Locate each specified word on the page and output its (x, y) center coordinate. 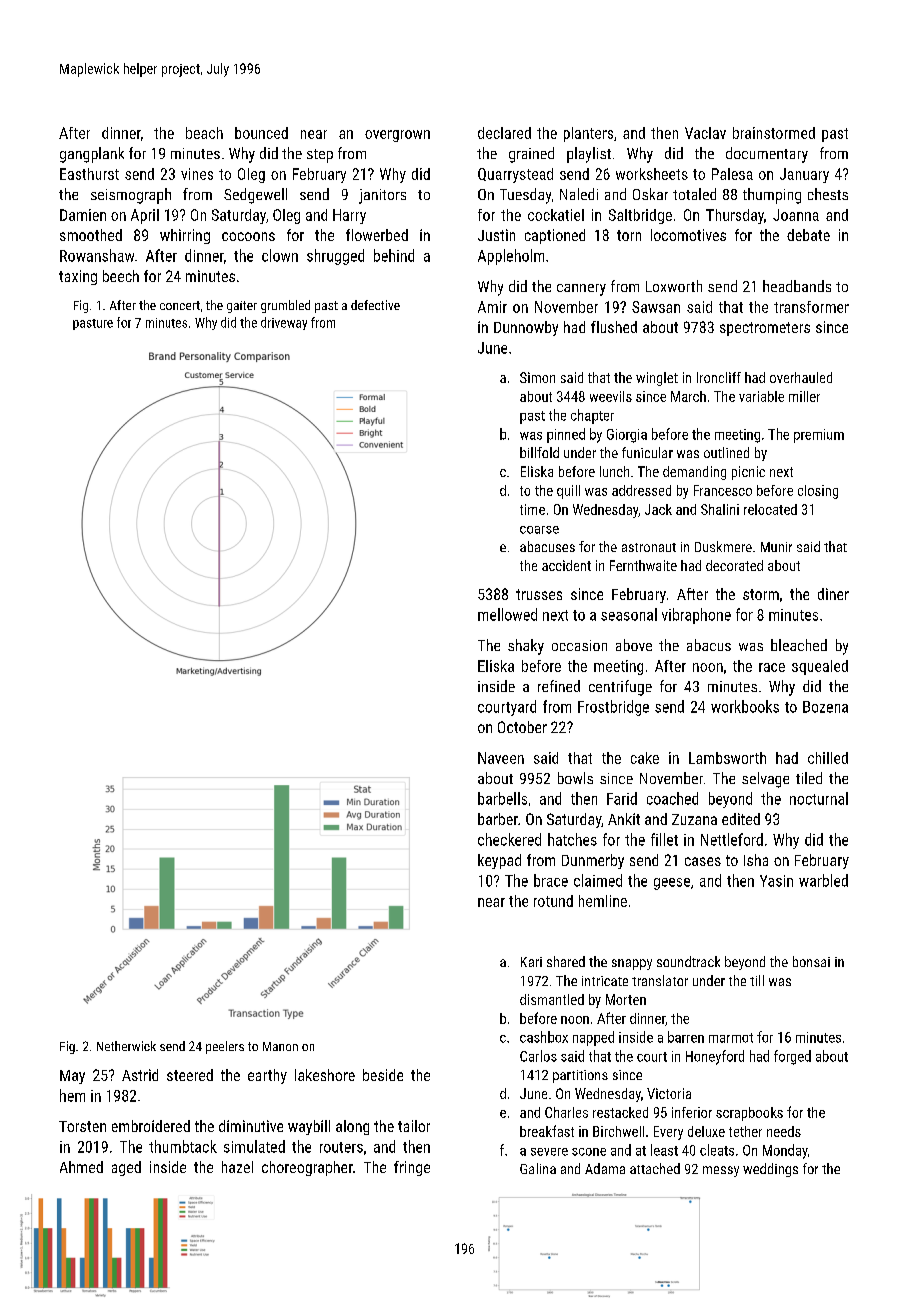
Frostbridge (613, 708)
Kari (531, 962)
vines (197, 174)
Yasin (776, 881)
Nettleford (732, 839)
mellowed (507, 614)
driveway (284, 323)
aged (126, 1168)
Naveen (501, 758)
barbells (502, 798)
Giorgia (627, 436)
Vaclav (705, 133)
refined (559, 686)
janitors (382, 196)
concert (180, 305)
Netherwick (126, 1046)
